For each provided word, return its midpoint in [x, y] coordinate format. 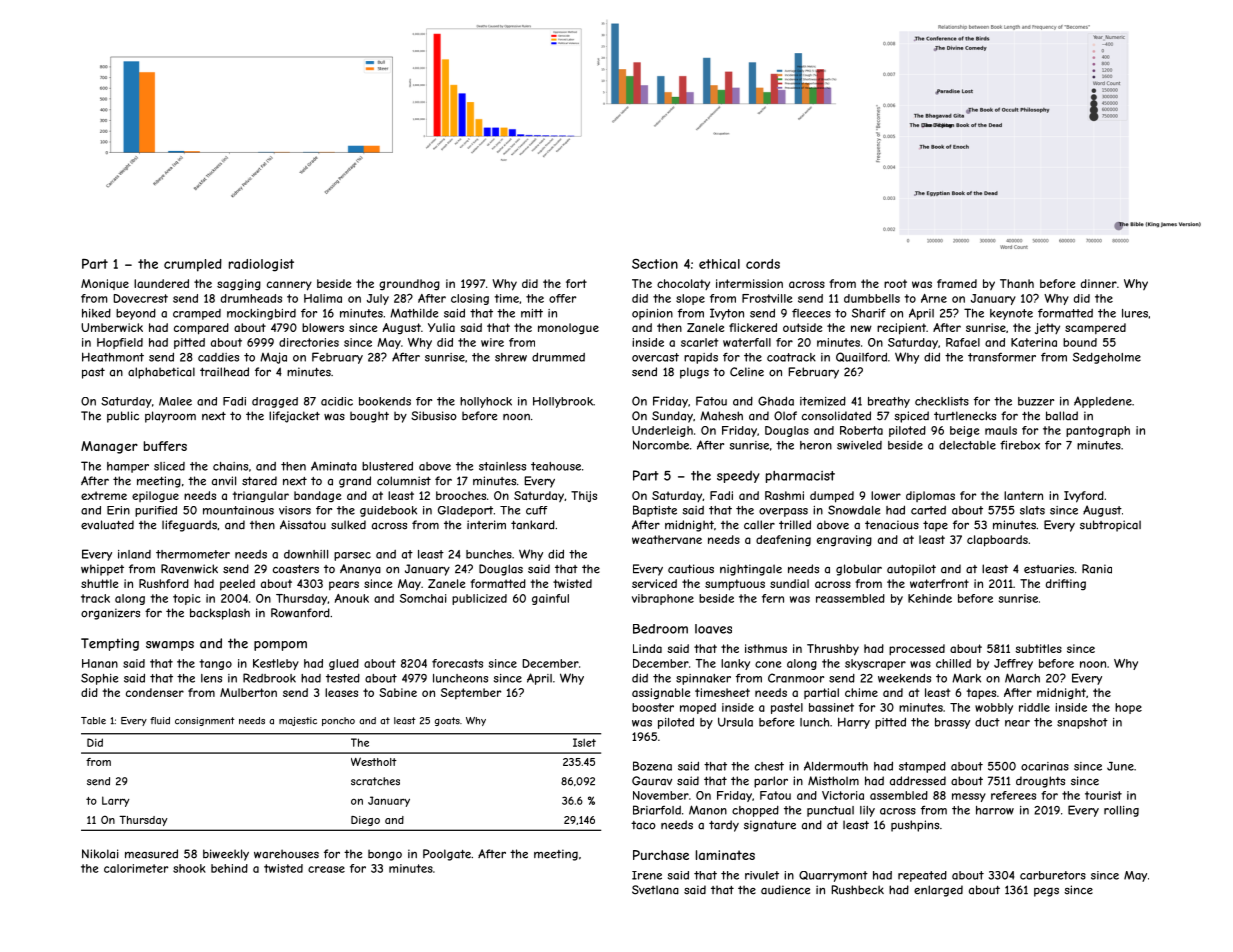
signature [770, 826]
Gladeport [465, 511]
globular [859, 570]
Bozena [652, 766]
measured [151, 854]
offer [562, 298]
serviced [654, 583]
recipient [901, 329]
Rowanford [300, 613]
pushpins [915, 826]
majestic [298, 721]
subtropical [1110, 526]
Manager [109, 447]
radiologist [261, 265]
